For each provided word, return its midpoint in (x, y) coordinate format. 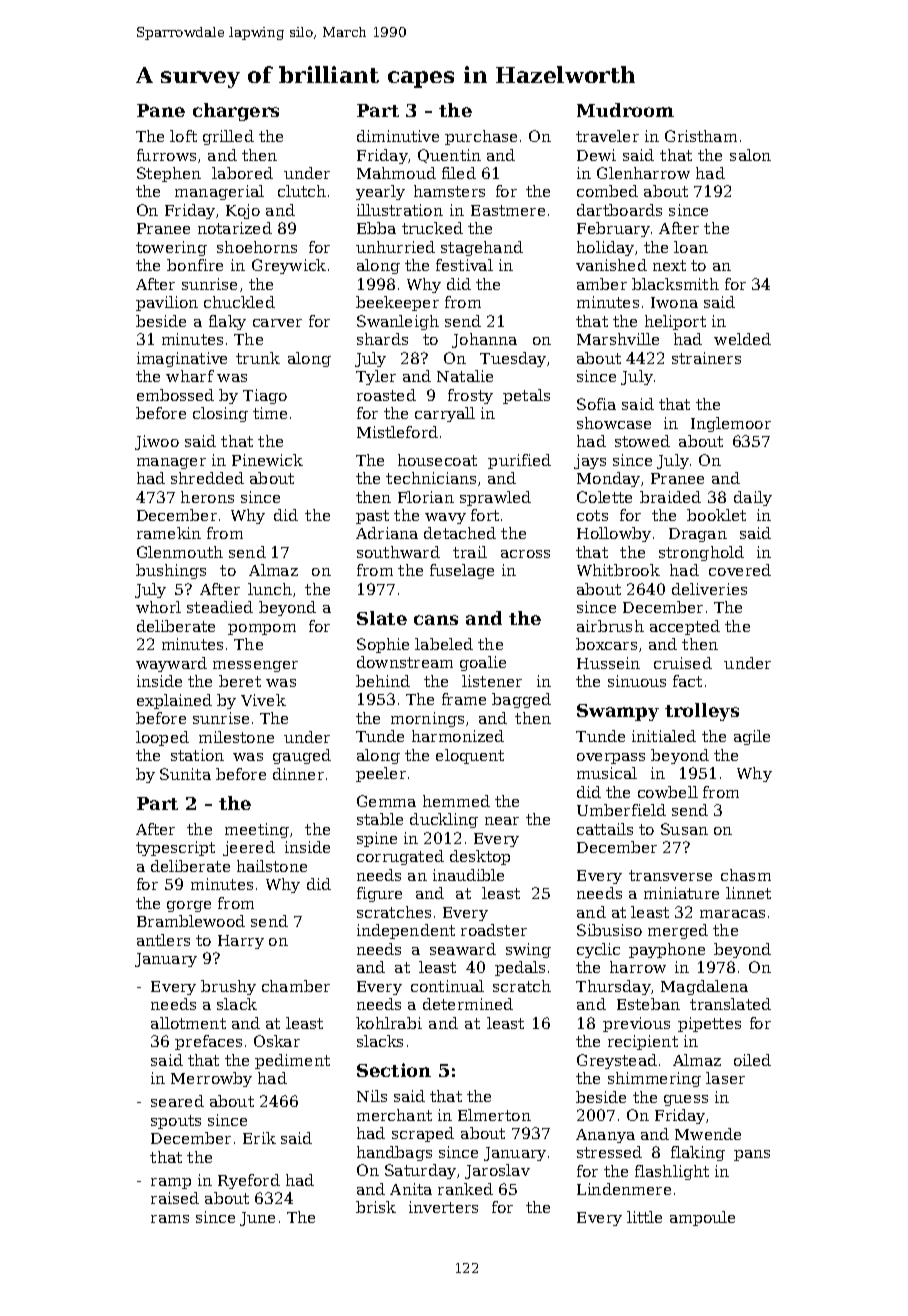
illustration (400, 210)
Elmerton (494, 1115)
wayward (171, 664)
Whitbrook (618, 570)
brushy (228, 987)
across (525, 554)
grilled (228, 137)
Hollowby (614, 534)
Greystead (617, 1061)
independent (406, 931)
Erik (259, 1138)
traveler (607, 136)
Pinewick (267, 460)
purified (519, 461)
